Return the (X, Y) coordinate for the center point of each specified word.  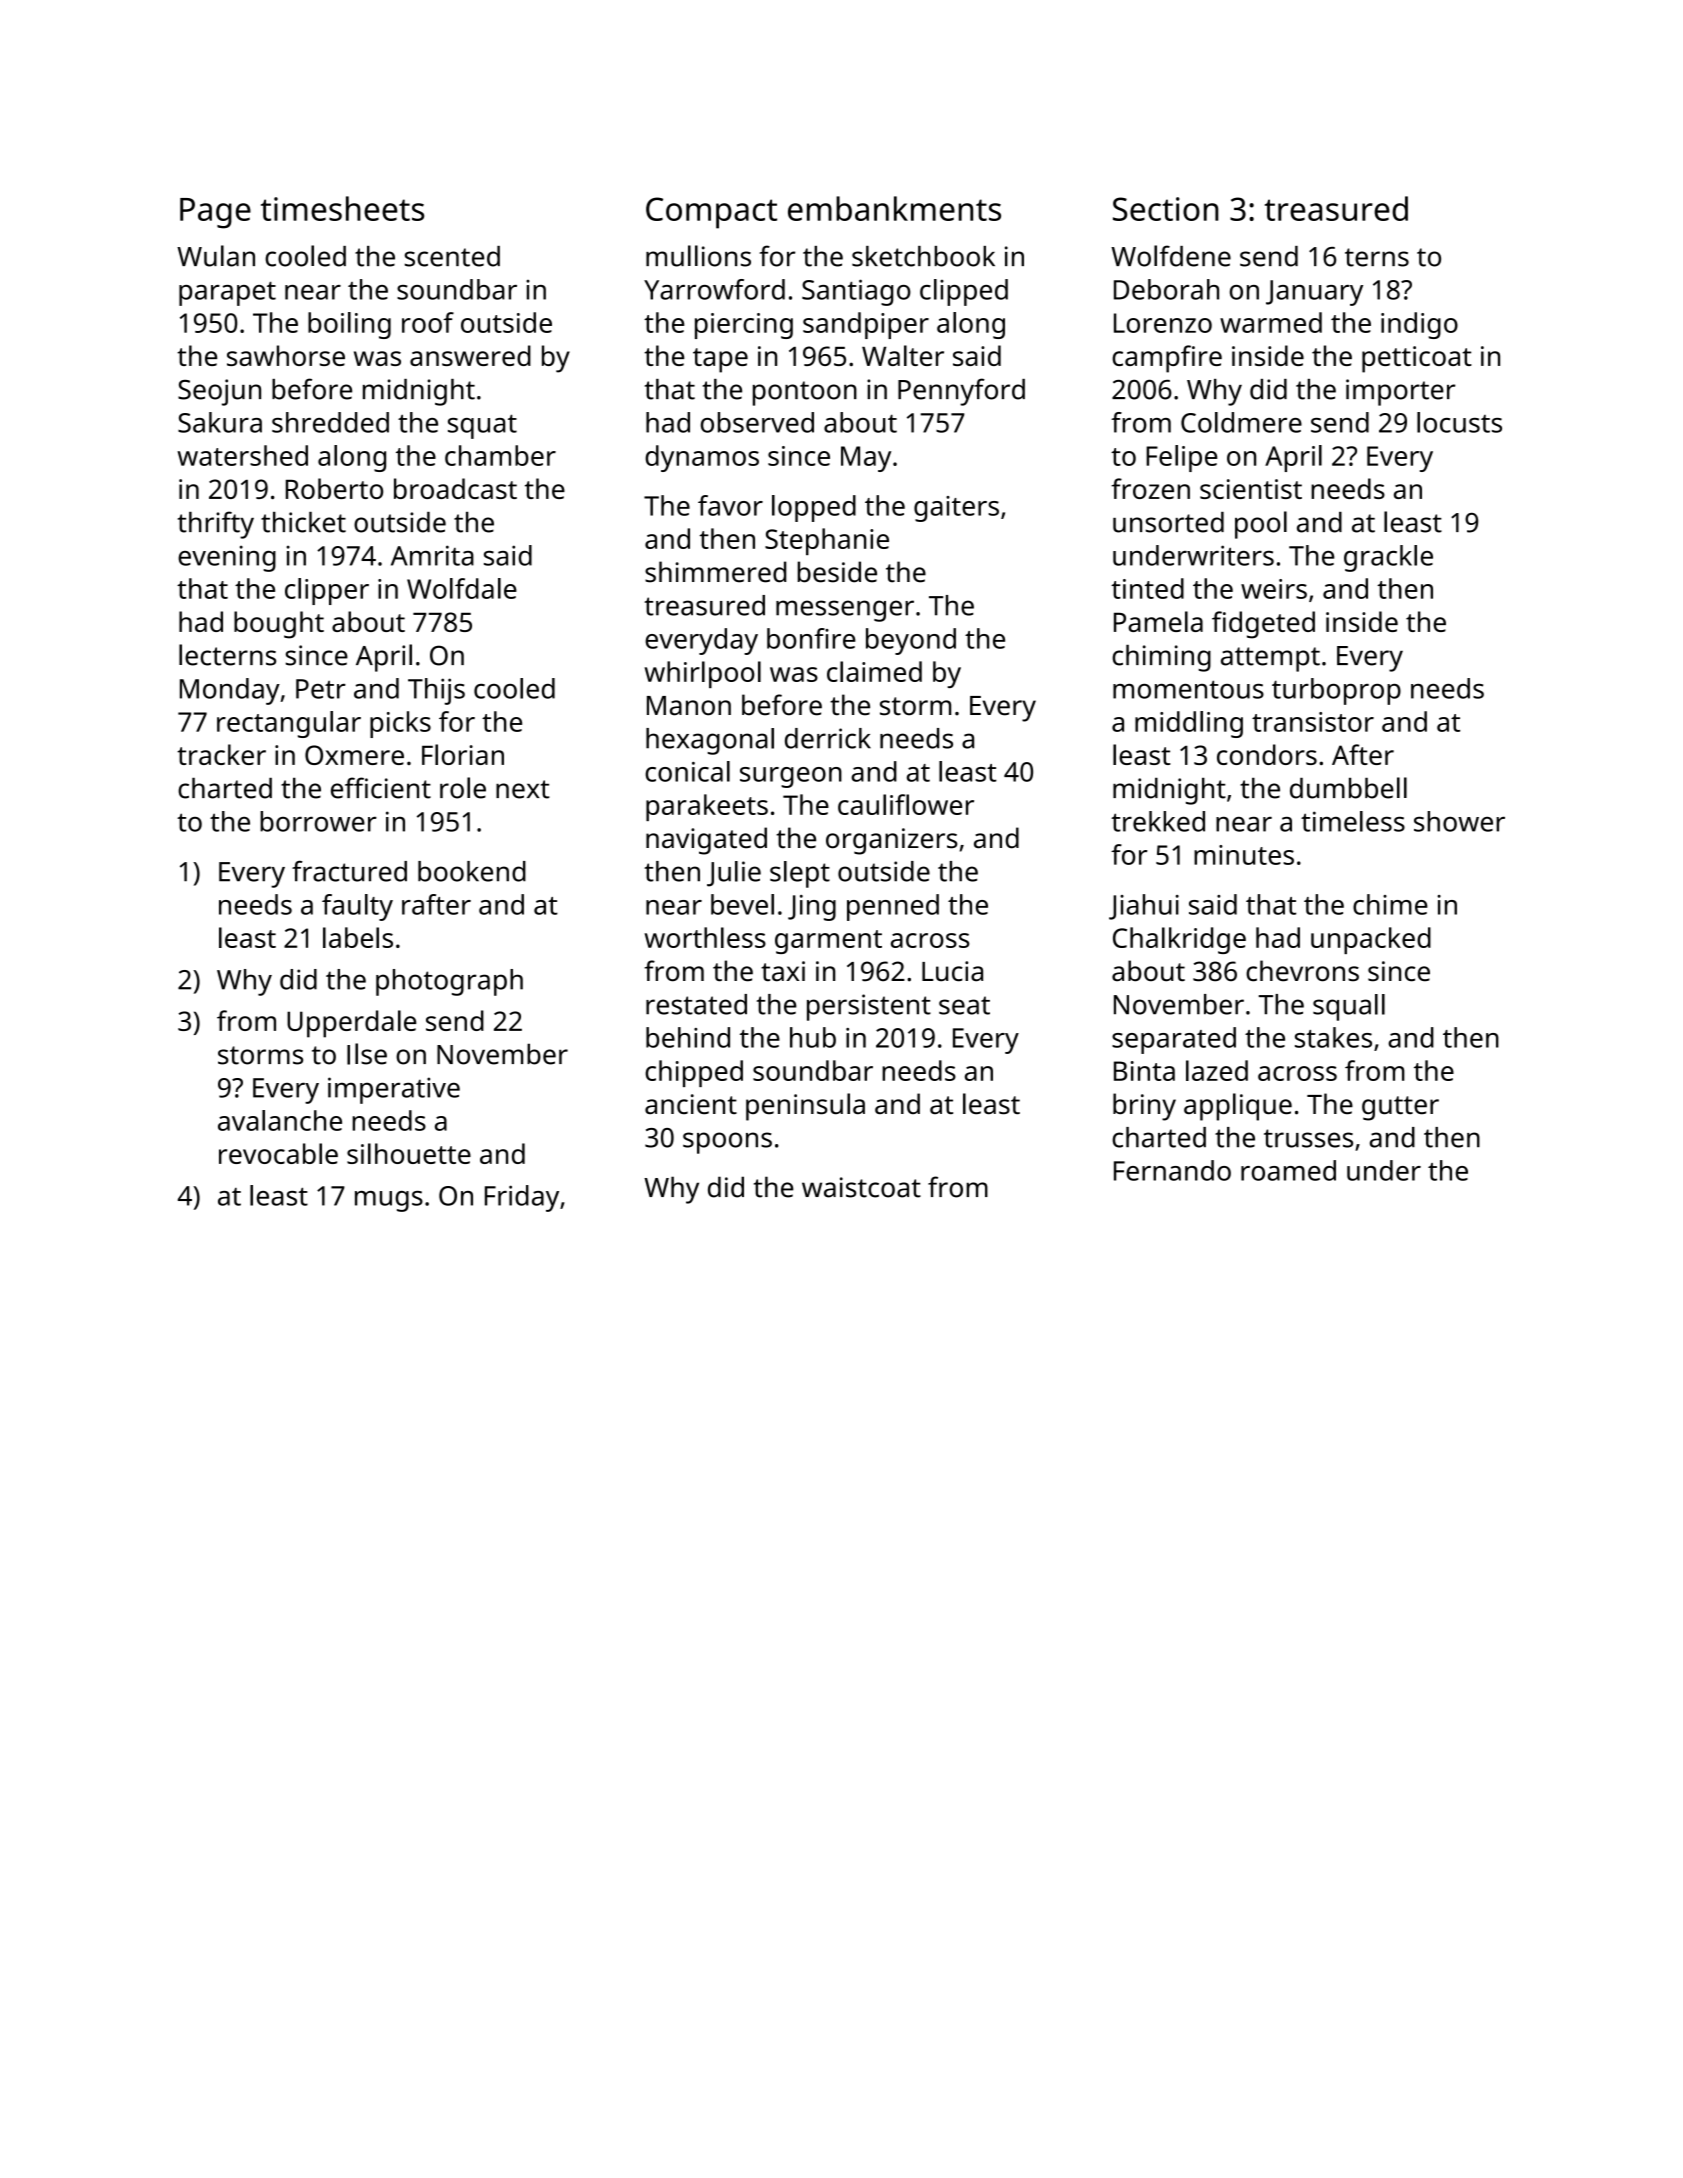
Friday (522, 1198)
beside (837, 572)
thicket (303, 522)
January (1314, 293)
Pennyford (961, 392)
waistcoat (861, 1187)
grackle (1388, 558)
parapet (227, 294)
